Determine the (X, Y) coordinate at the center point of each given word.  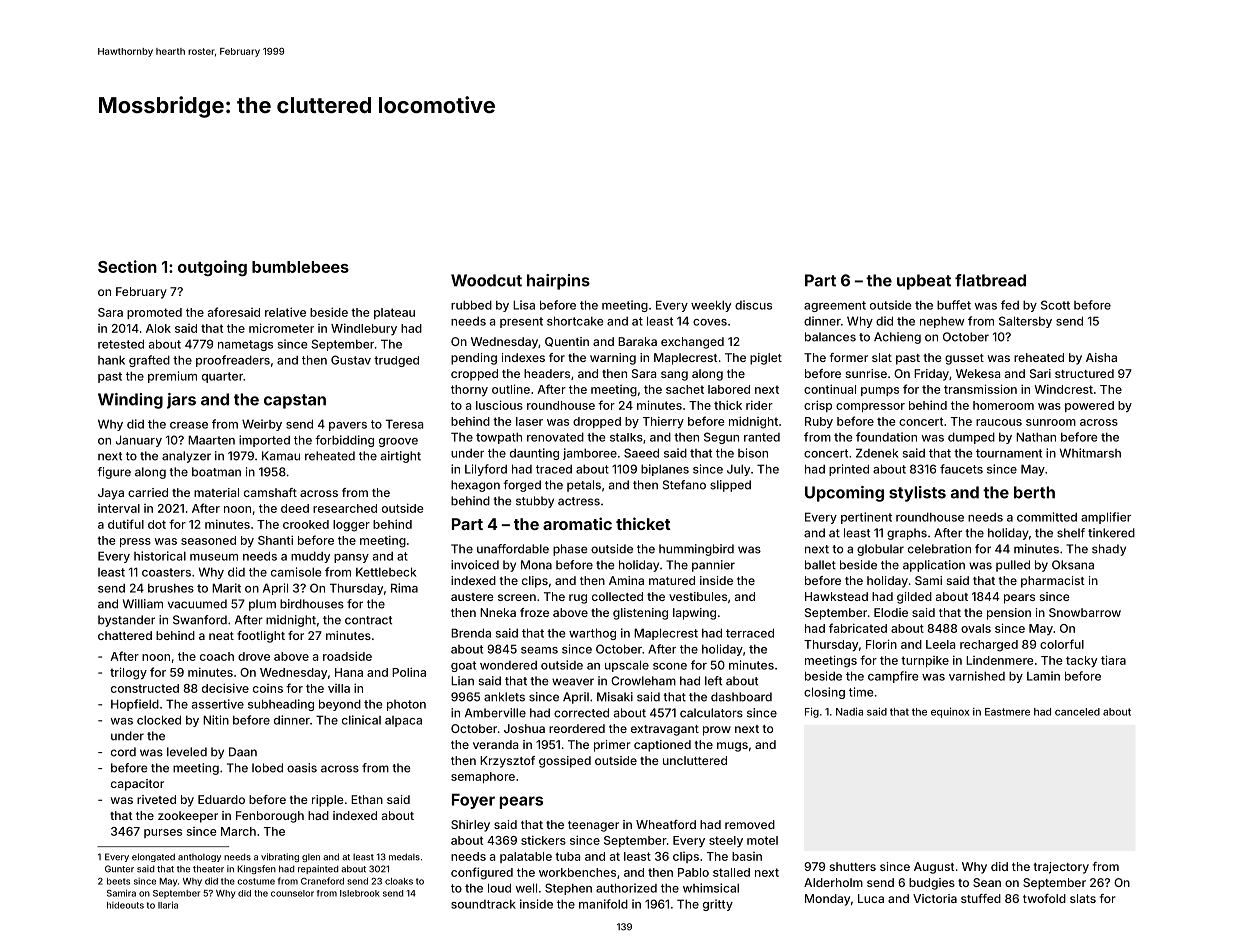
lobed (267, 768)
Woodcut (486, 280)
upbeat (924, 282)
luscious (499, 405)
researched (345, 508)
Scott (1055, 305)
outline (511, 389)
